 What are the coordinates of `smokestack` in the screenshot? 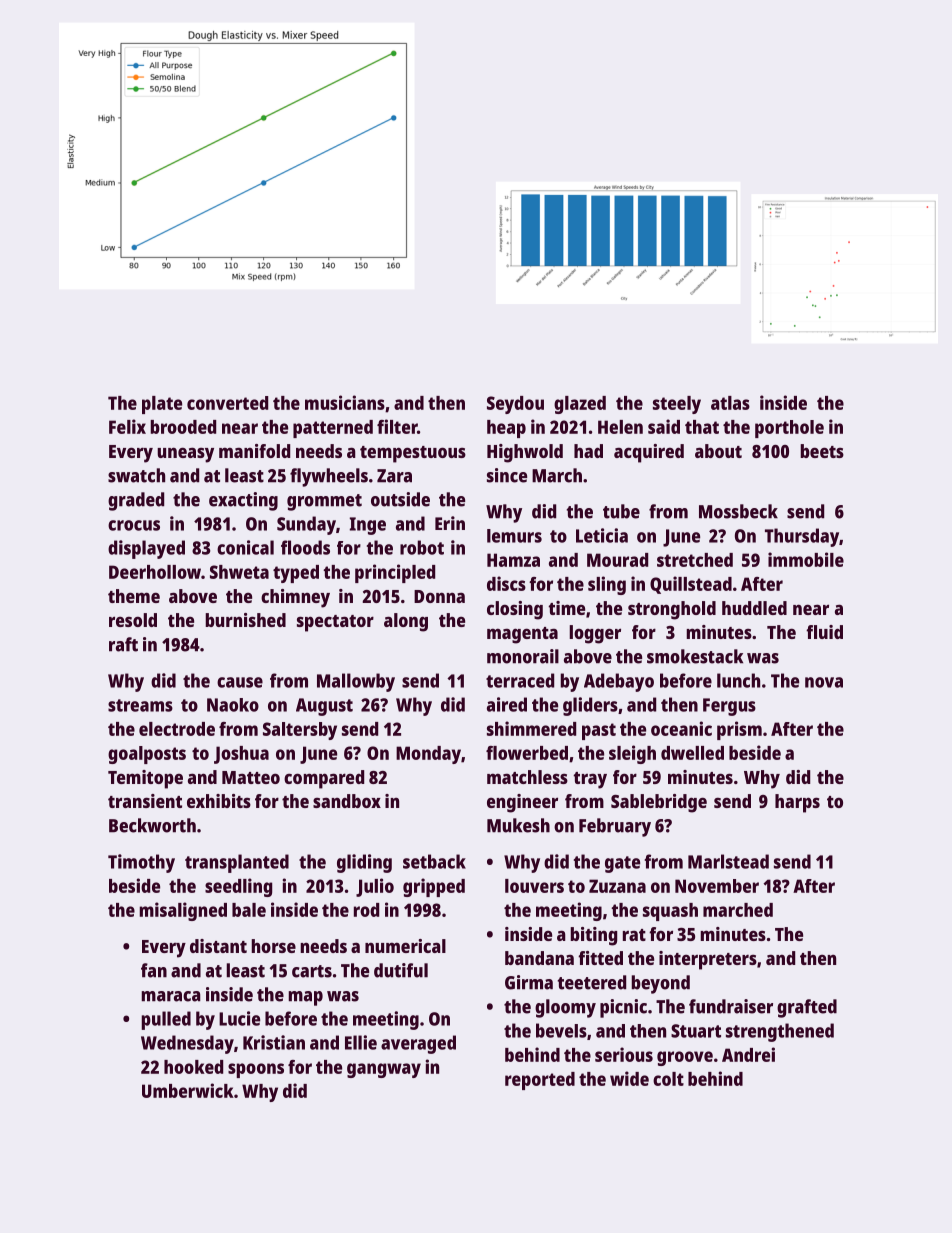 It's located at (695, 656).
